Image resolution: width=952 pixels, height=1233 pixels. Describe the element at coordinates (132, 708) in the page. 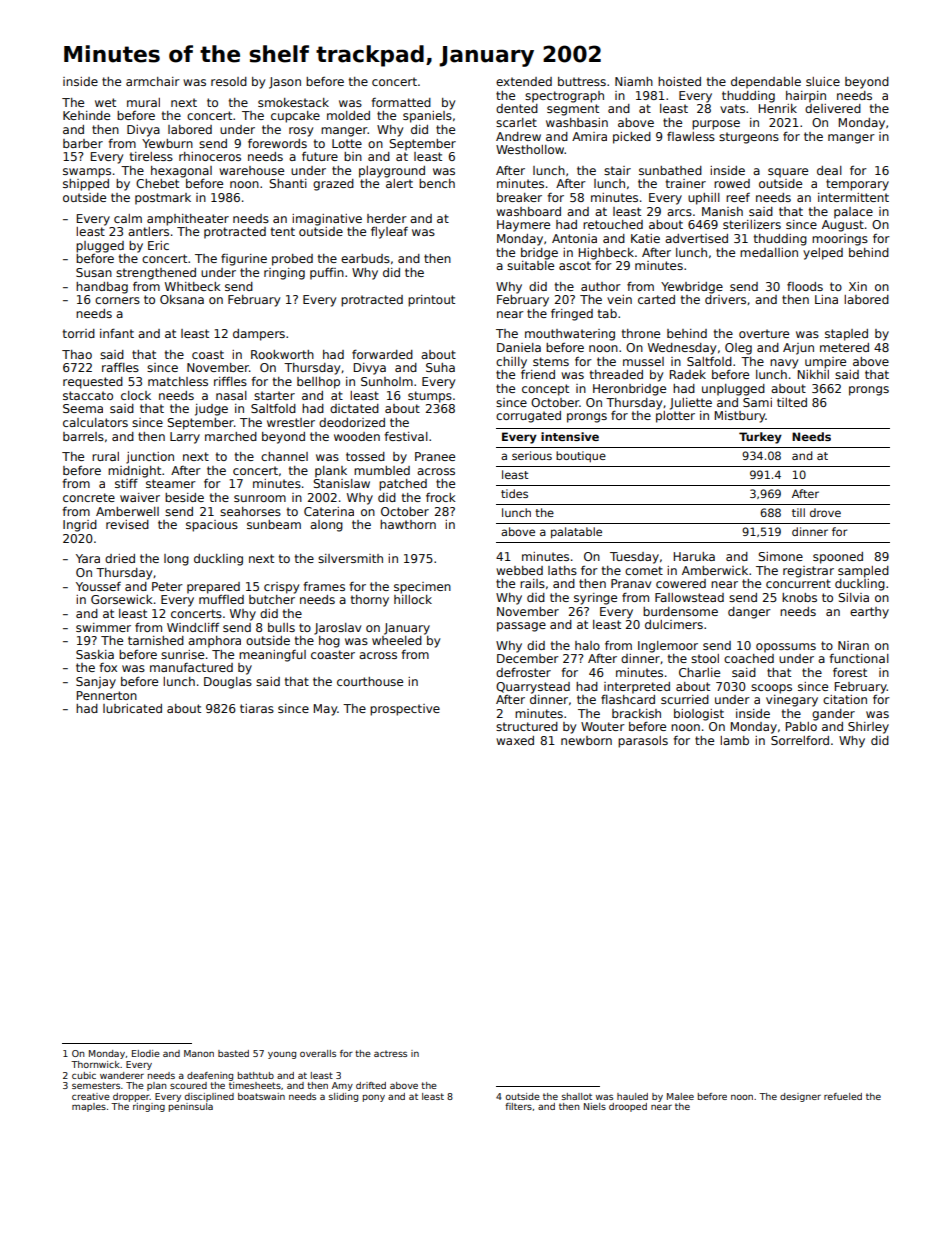

I see `lubricated` at that location.
